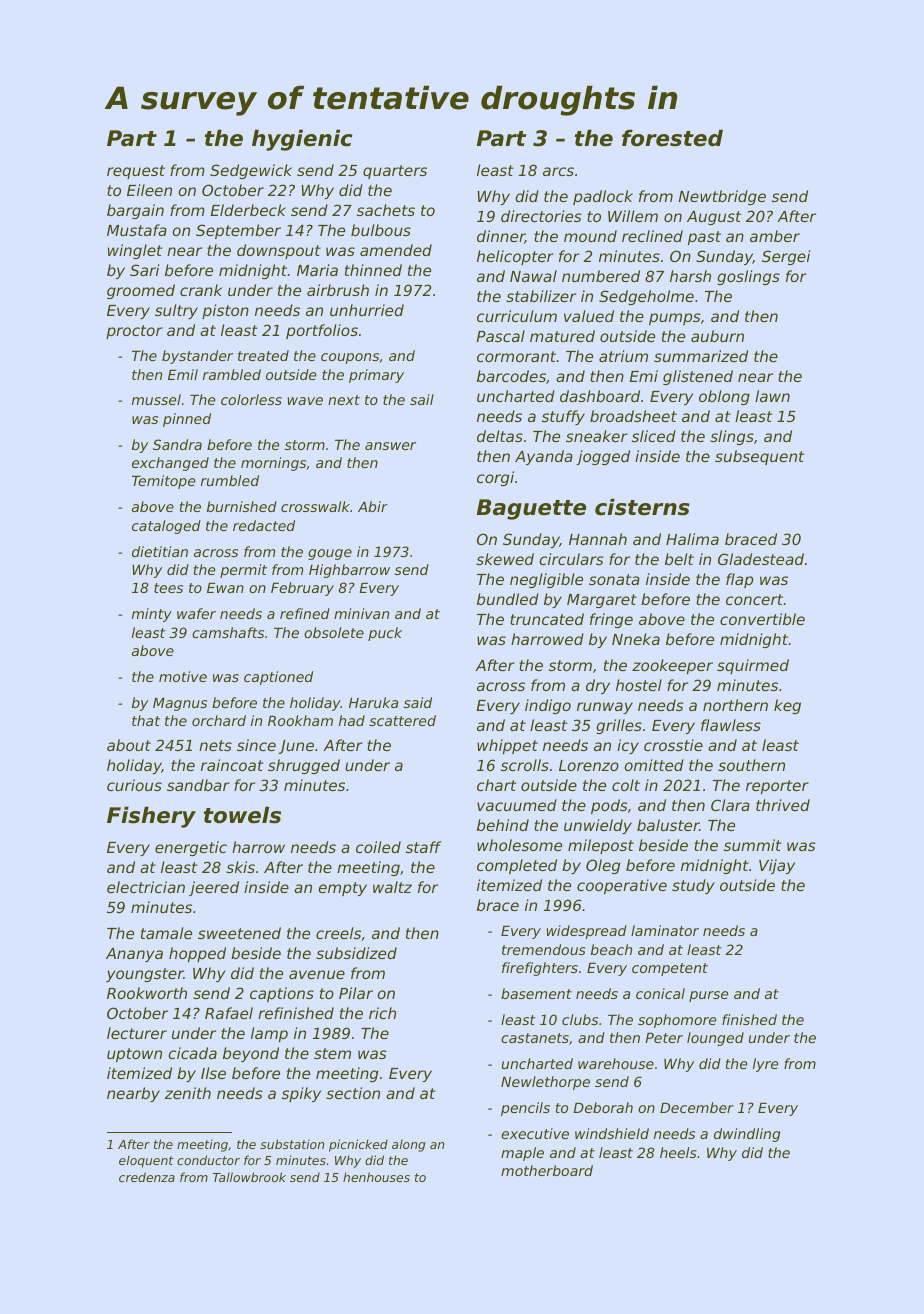  Describe the element at coordinates (381, 230) in the screenshot. I see `bulbous` at that location.
